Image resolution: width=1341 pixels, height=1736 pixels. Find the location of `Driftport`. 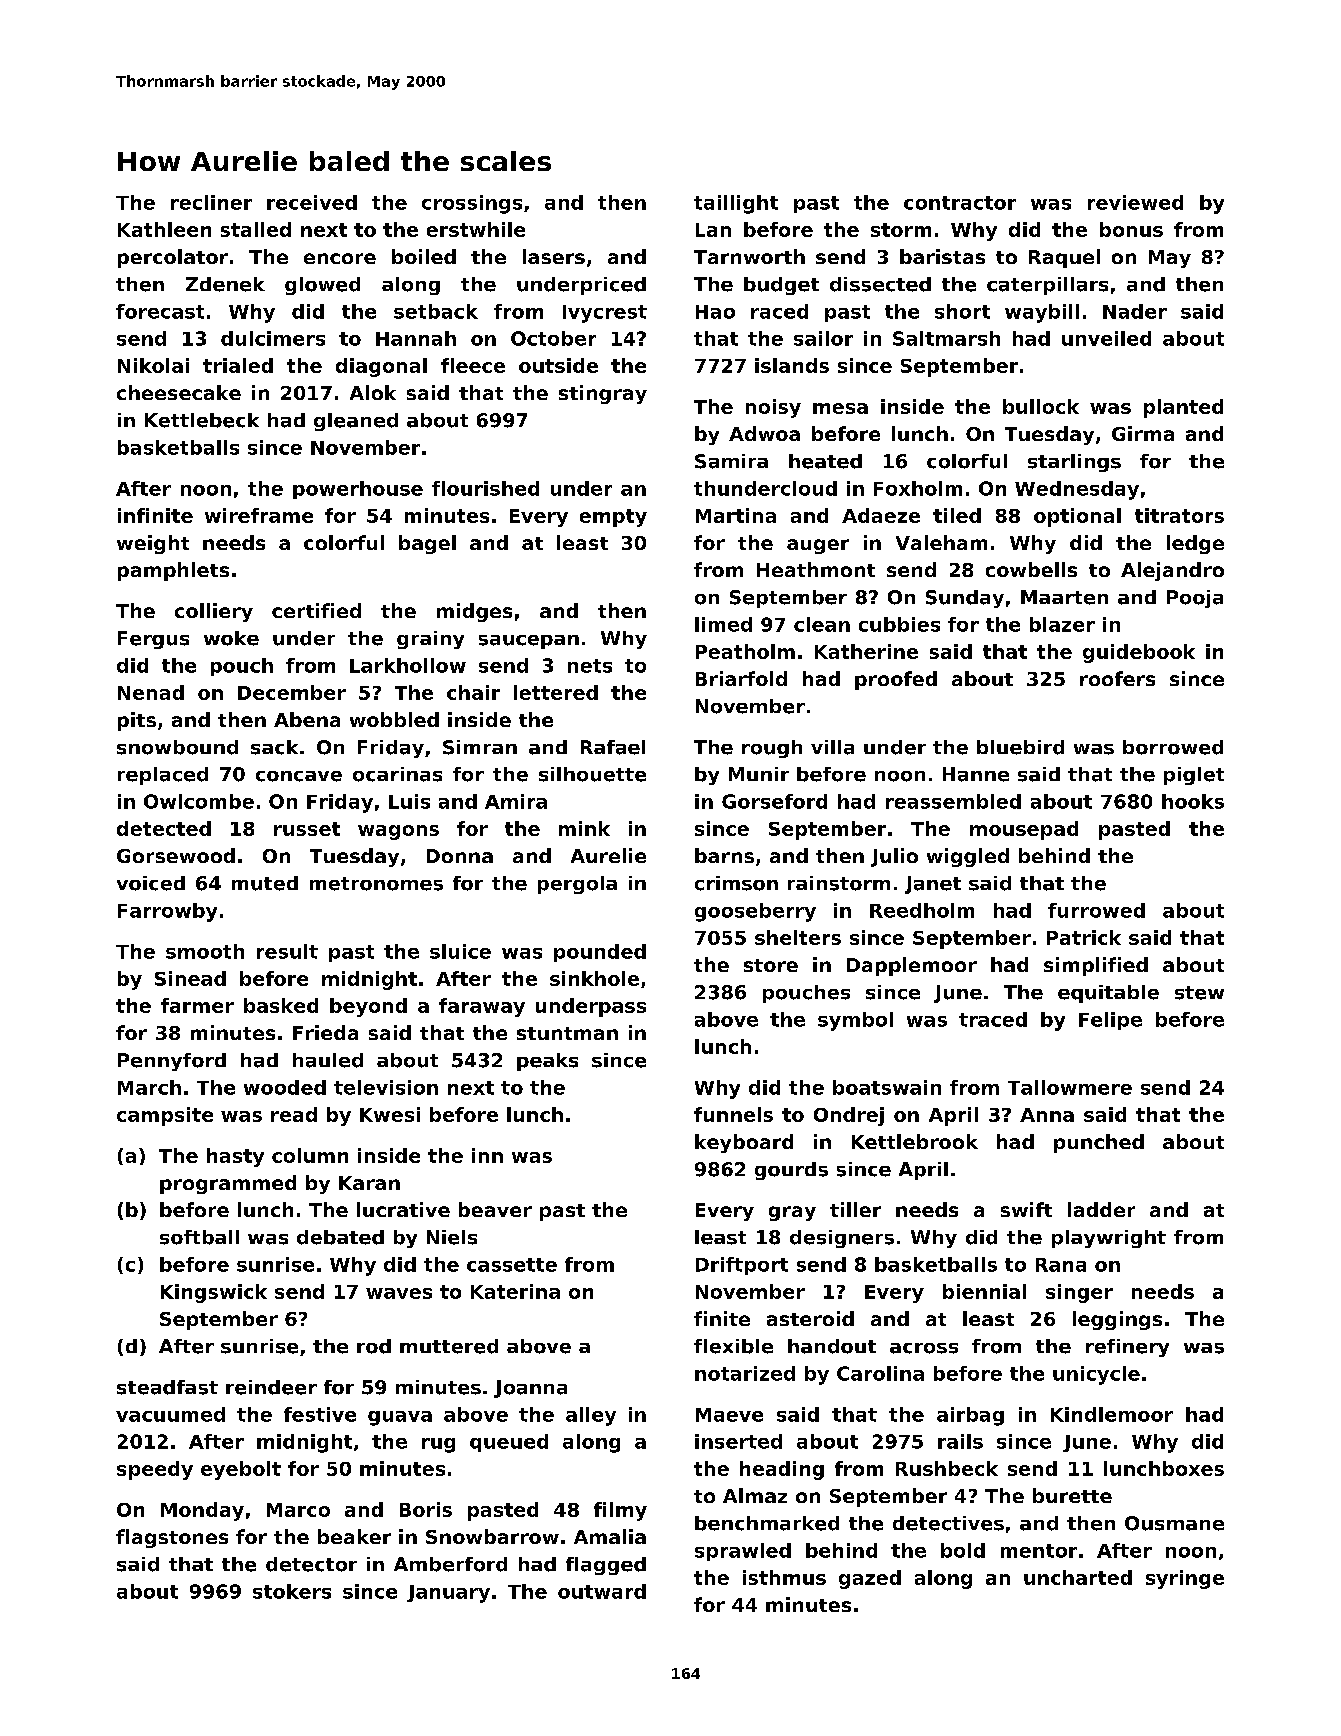

Driftport is located at coordinates (742, 1266).
